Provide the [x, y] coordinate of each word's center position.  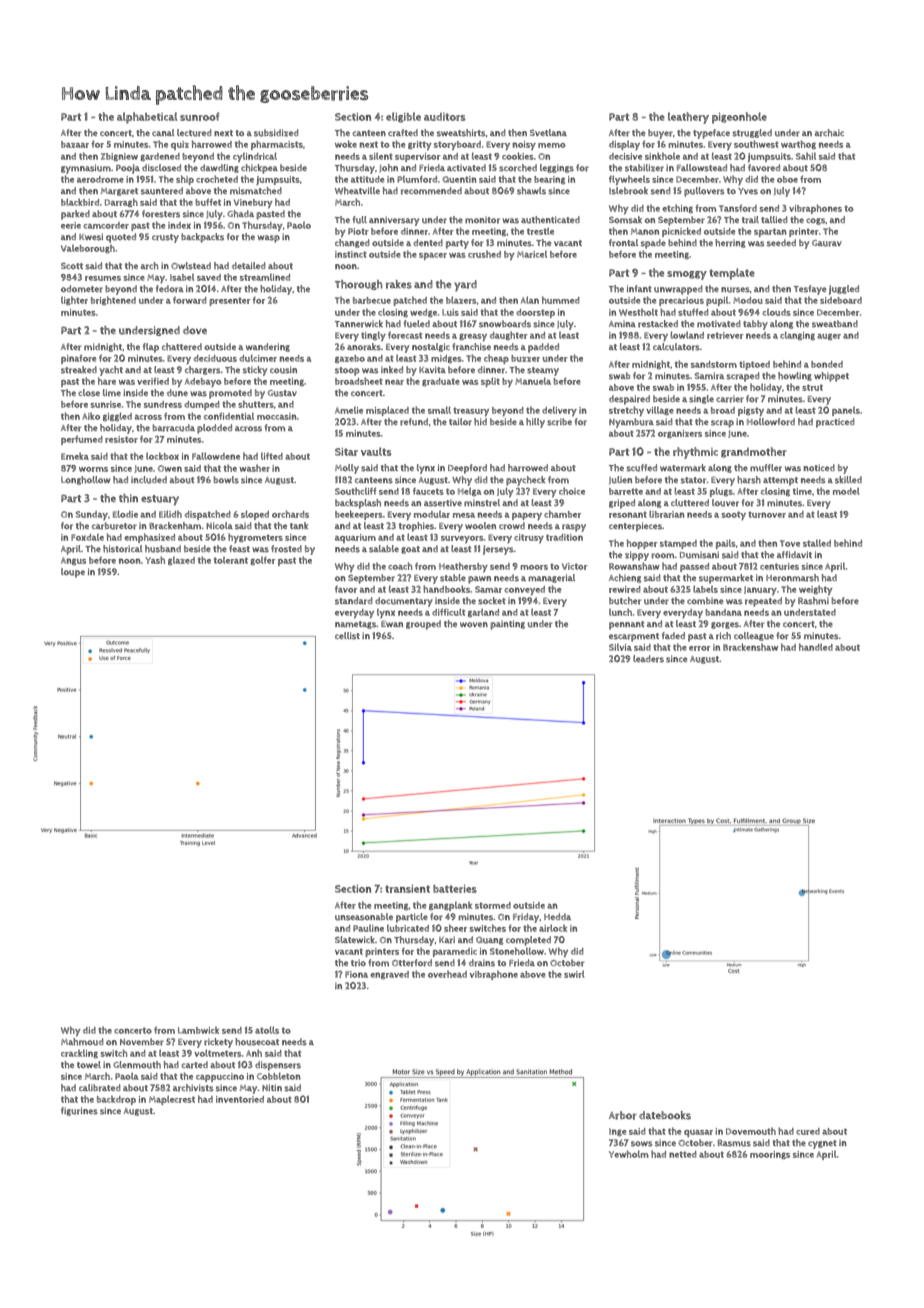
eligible [403, 117]
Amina [622, 323]
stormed [493, 905]
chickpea [259, 169]
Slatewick [355, 939]
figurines [79, 1111]
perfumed [81, 440]
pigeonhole [739, 118]
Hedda [557, 916]
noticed [819, 467]
